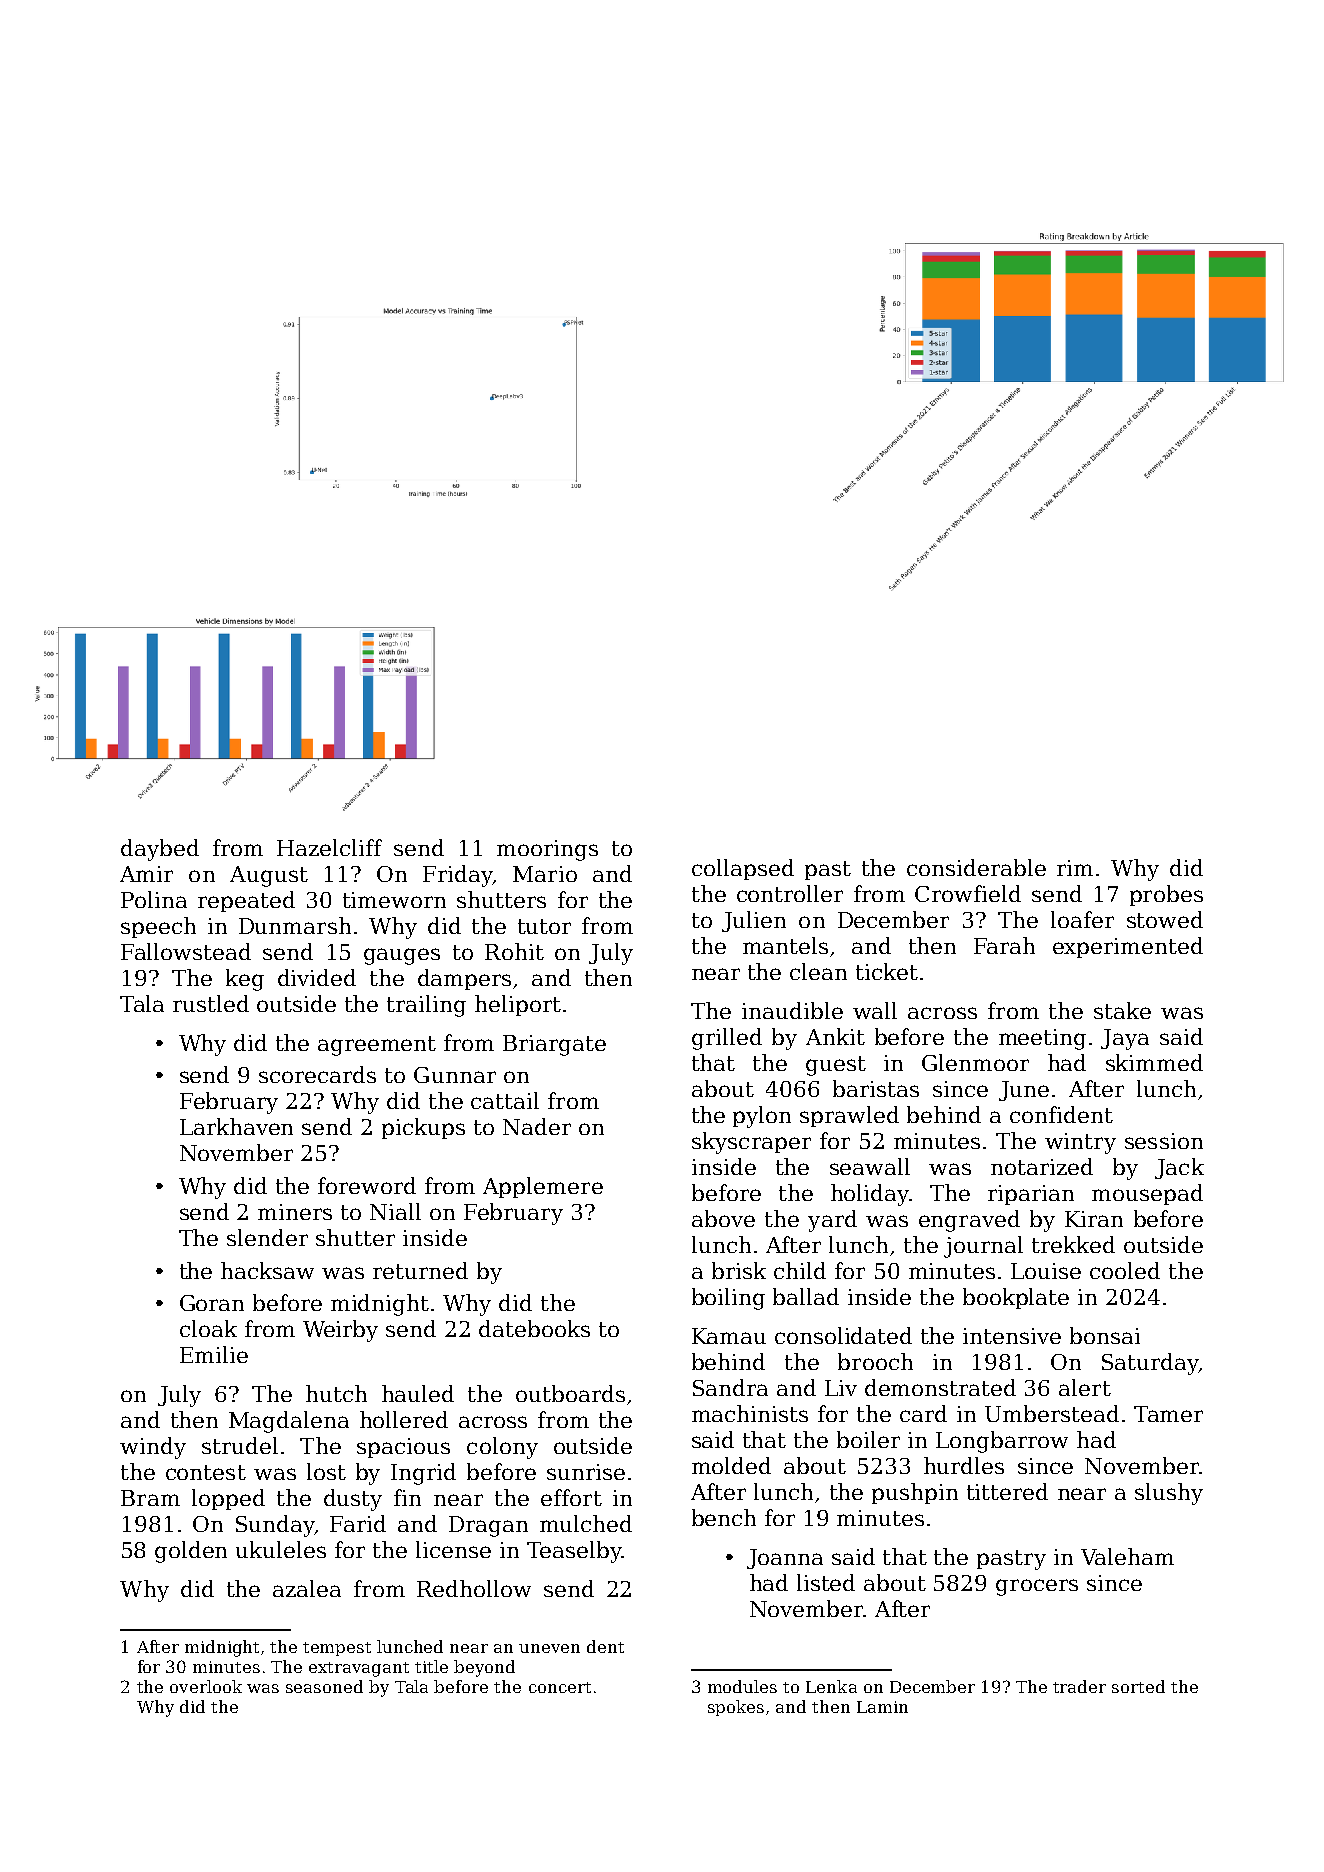  What do you see at coordinates (743, 869) in the screenshot?
I see `collapsed` at bounding box center [743, 869].
